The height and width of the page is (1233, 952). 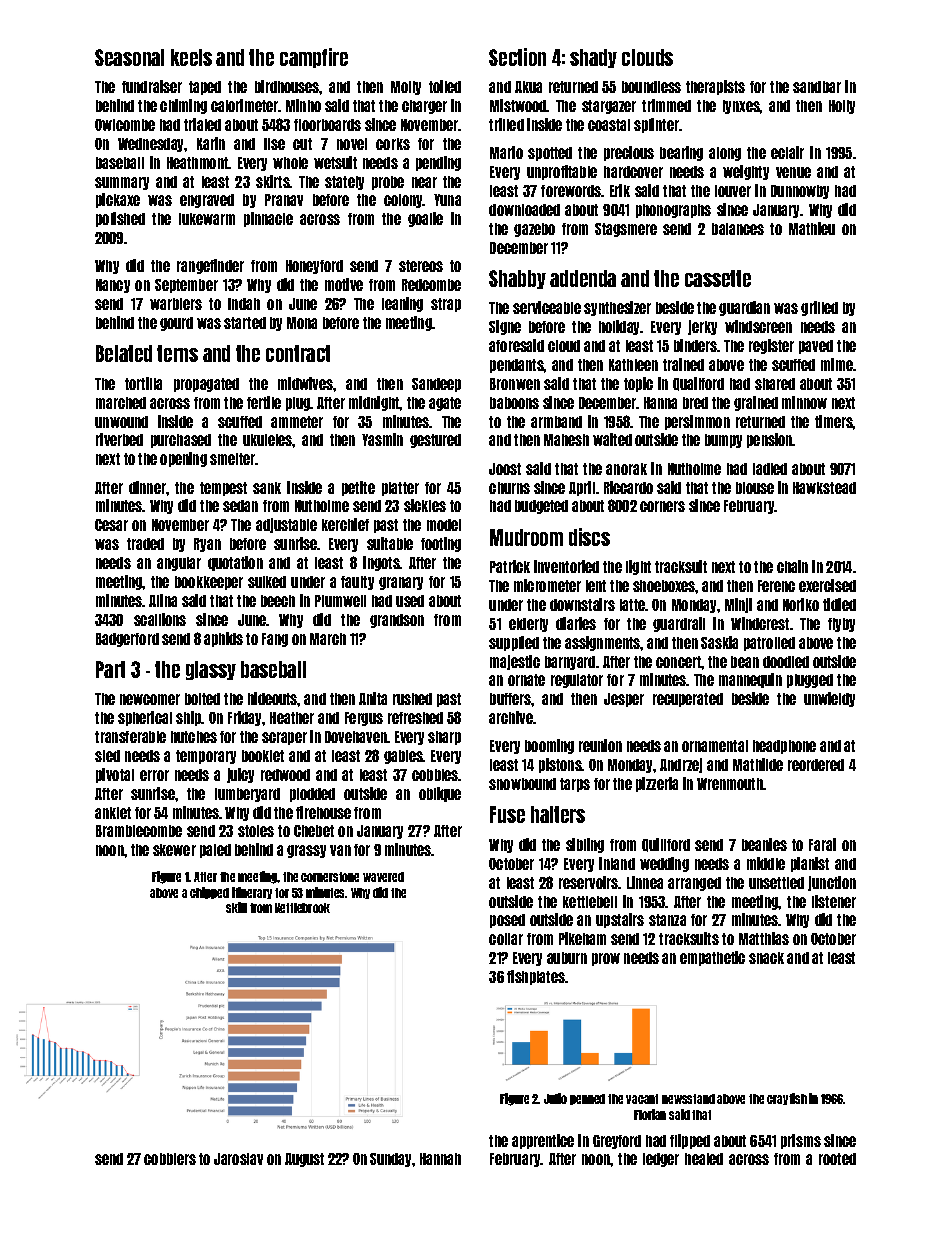 What do you see at coordinates (292, 718) in the page?
I see `Heather` at bounding box center [292, 718].
